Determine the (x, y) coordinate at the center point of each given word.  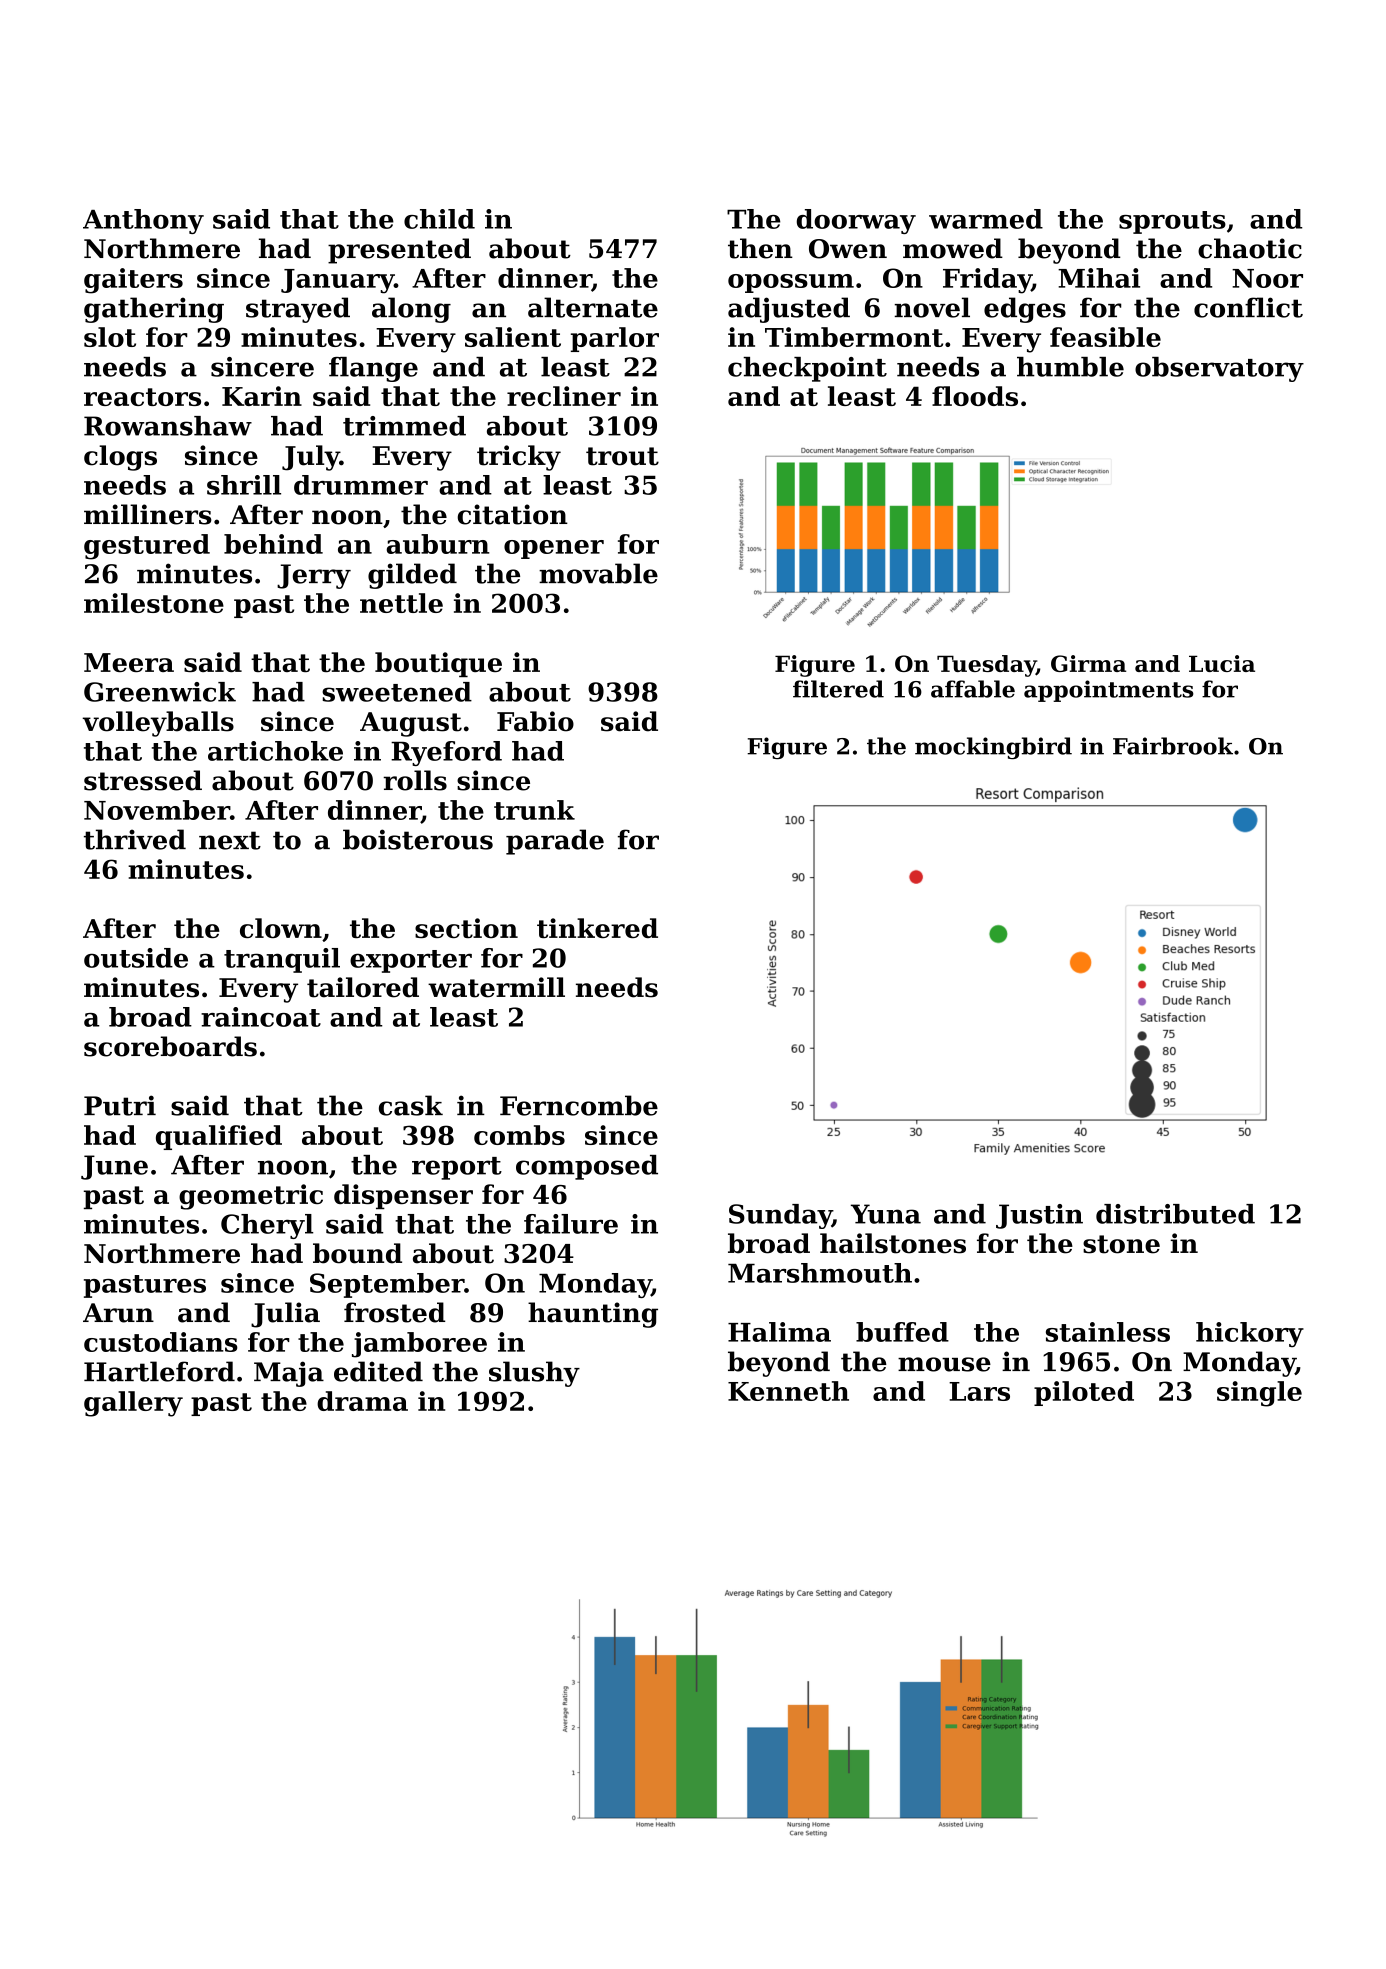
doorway (856, 221)
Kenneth (788, 1391)
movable (598, 573)
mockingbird (993, 748)
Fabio (535, 721)
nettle (401, 603)
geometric (251, 1197)
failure (571, 1224)
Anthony (143, 221)
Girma (1088, 663)
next (230, 840)
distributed (1175, 1214)
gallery (133, 1404)
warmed (986, 219)
